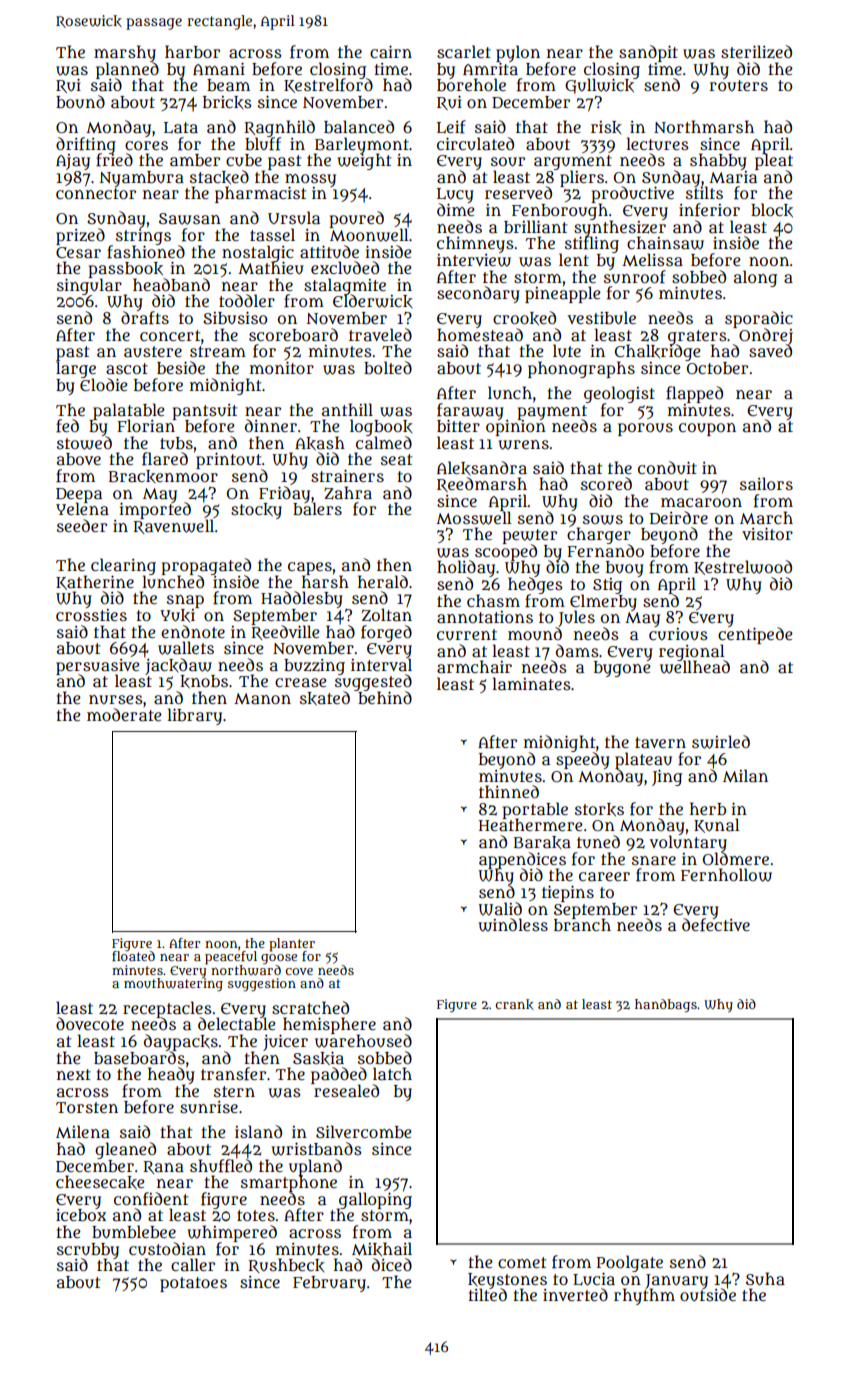  I want to click on skated, so click(325, 698).
